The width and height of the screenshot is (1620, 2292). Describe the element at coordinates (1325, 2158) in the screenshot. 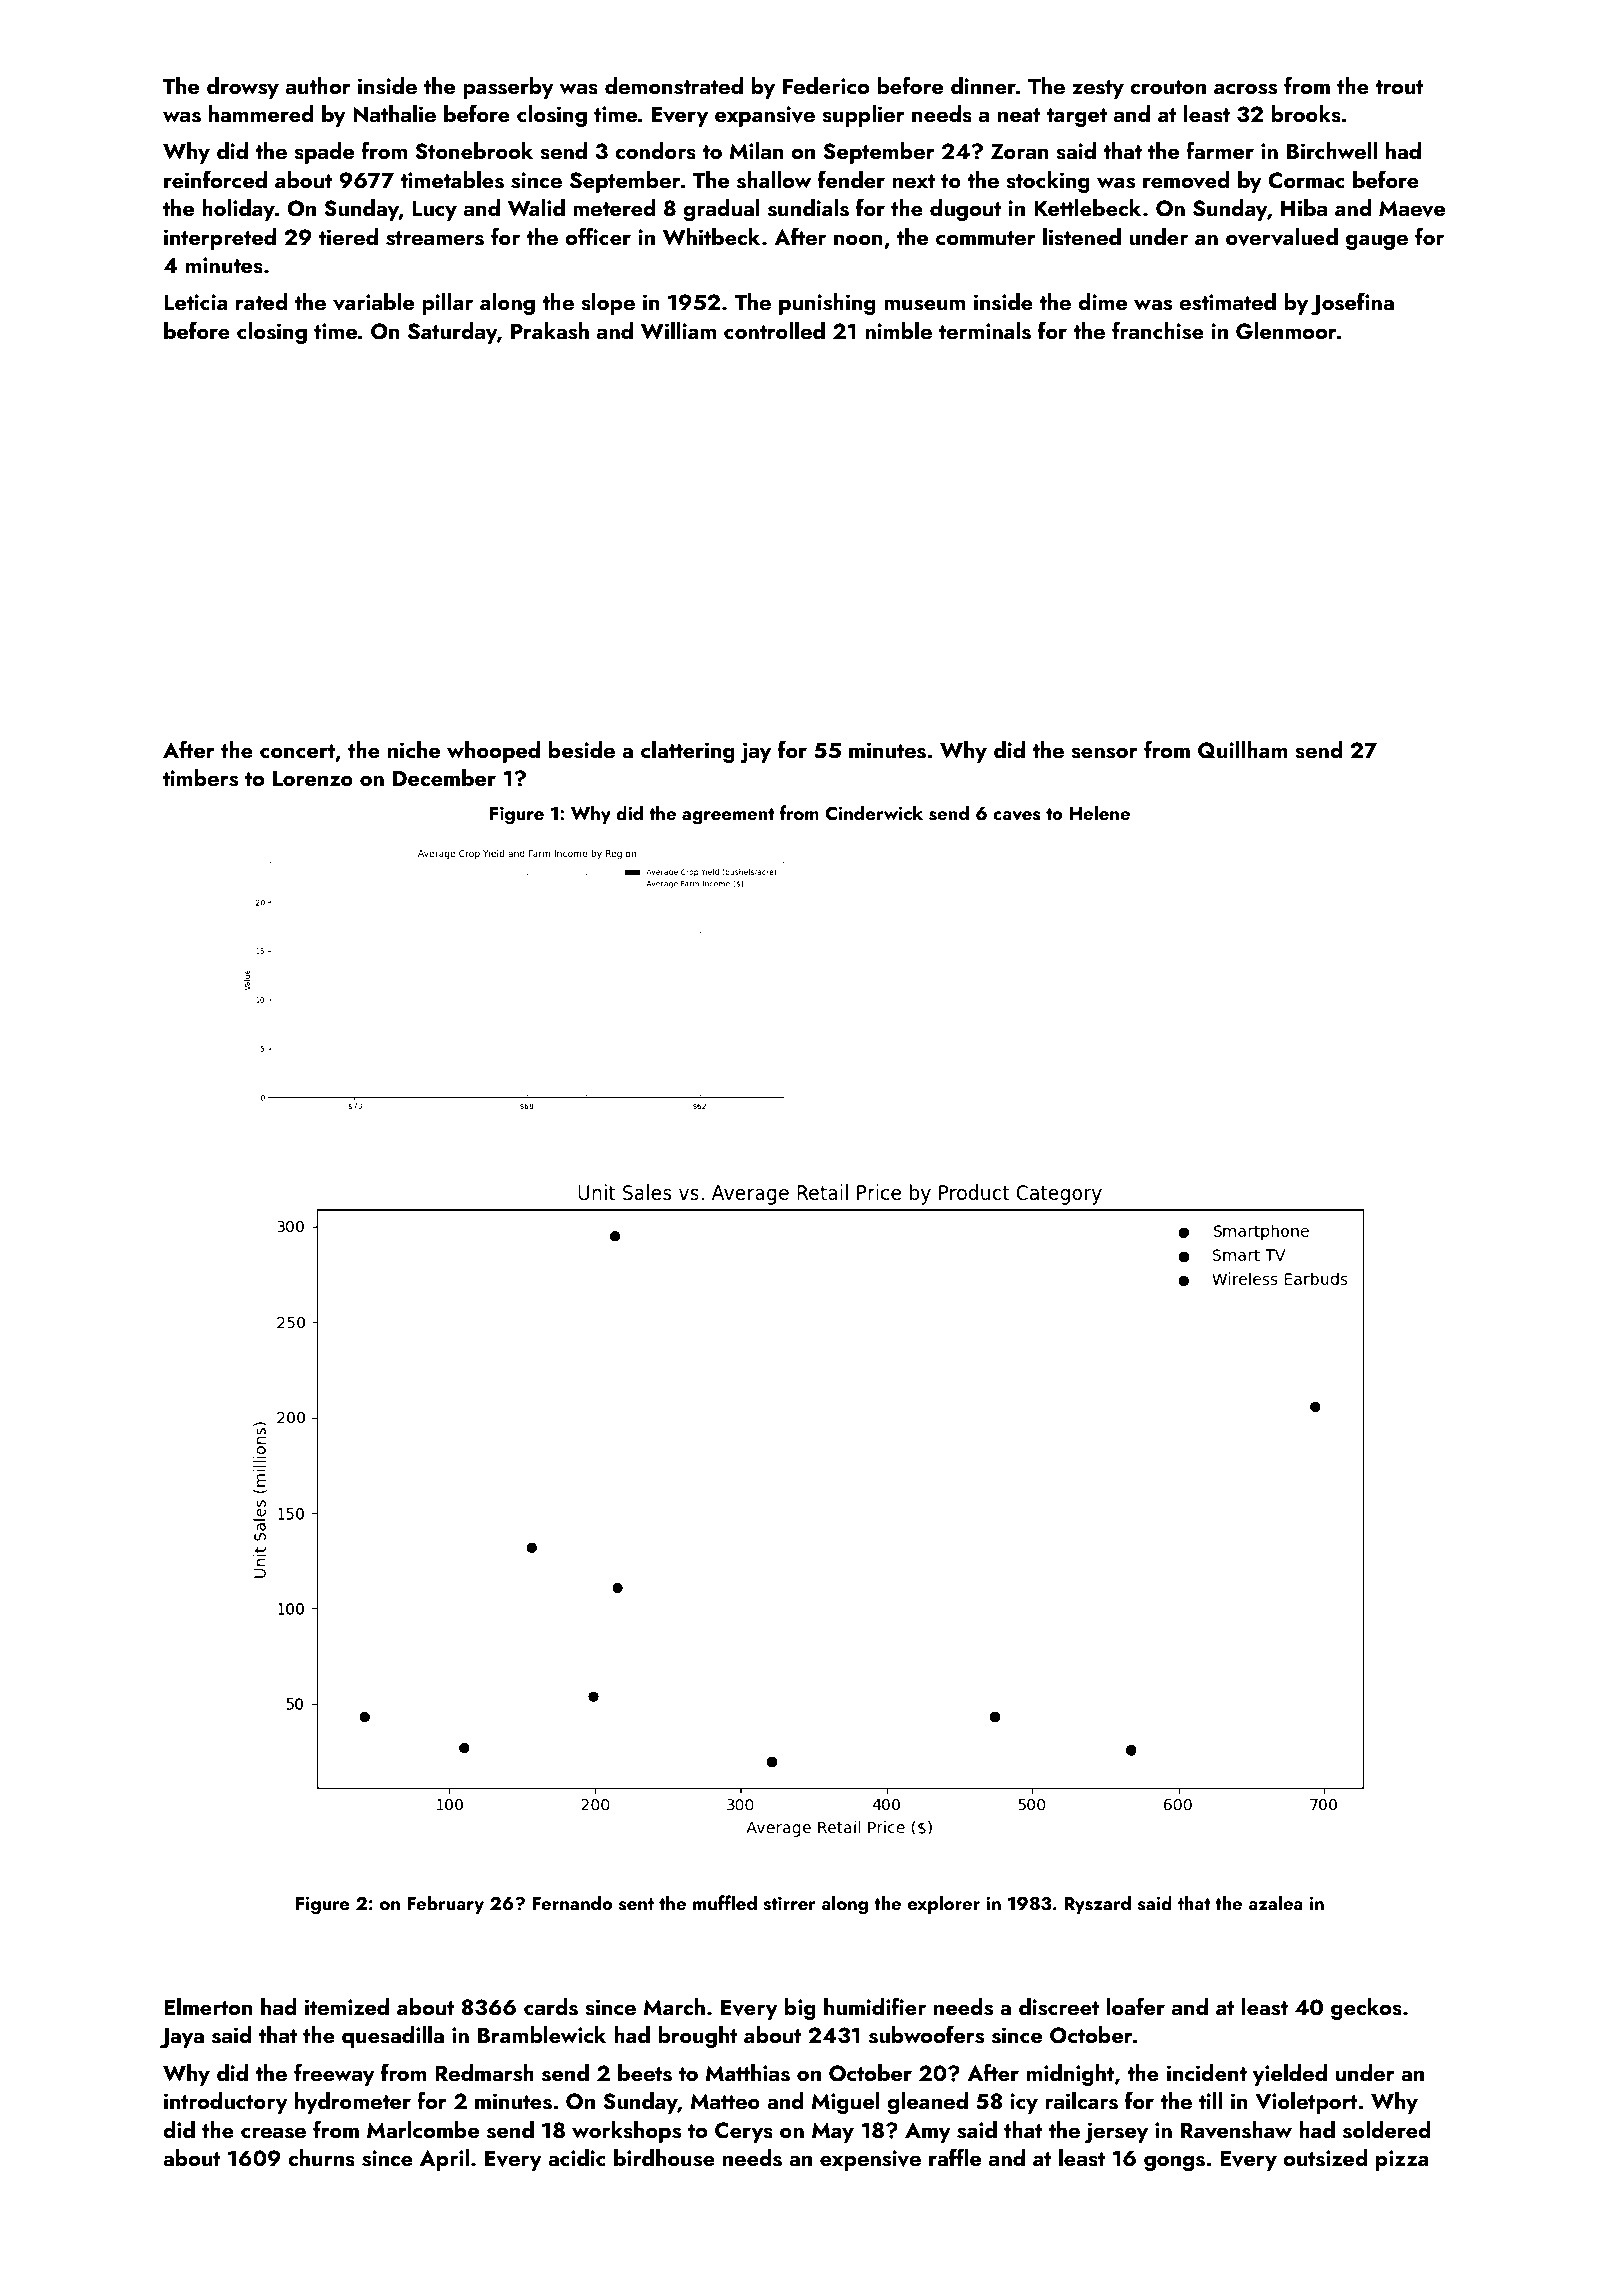

I see `outsized` at that location.
